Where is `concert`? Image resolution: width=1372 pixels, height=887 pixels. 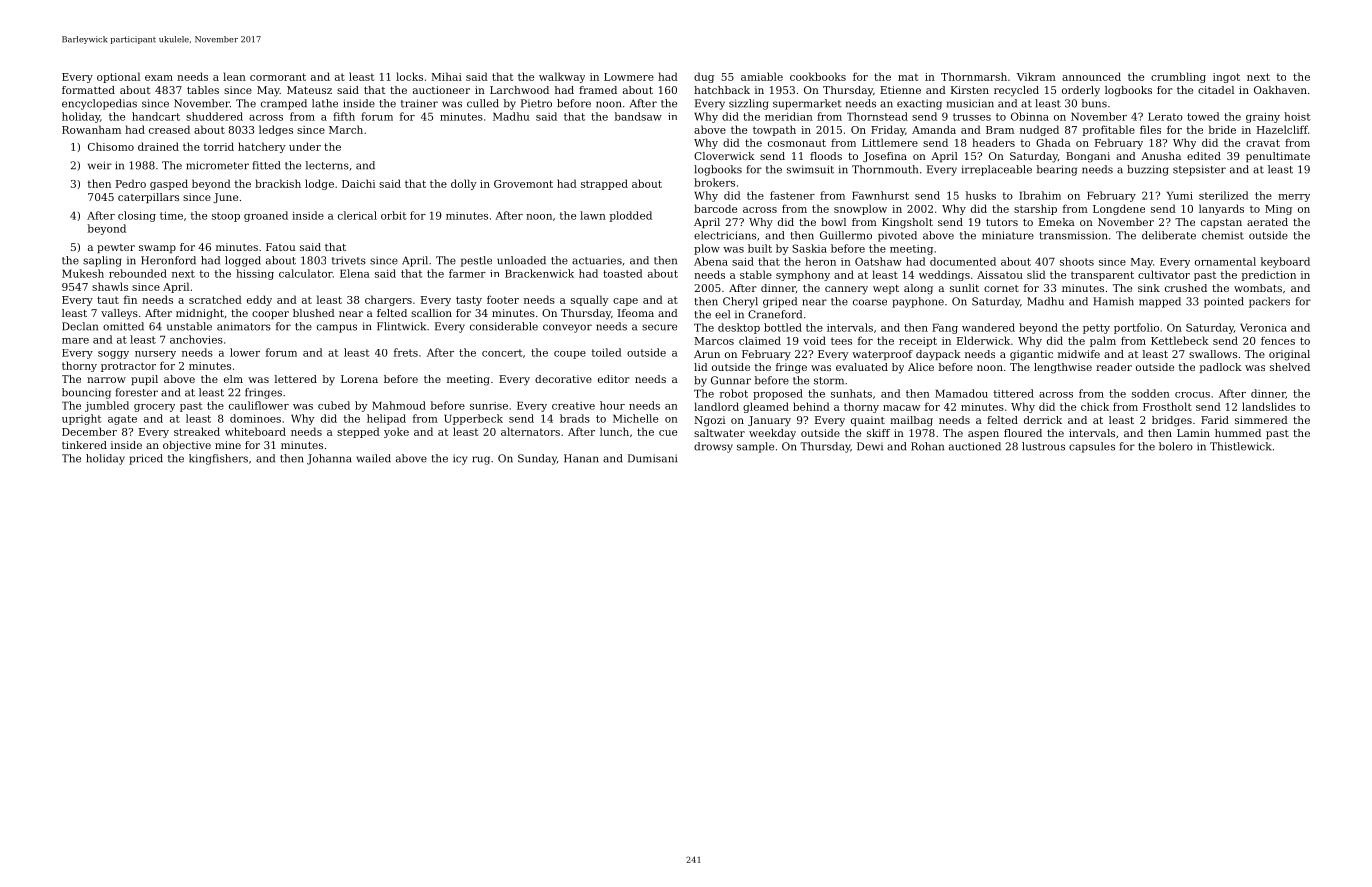 concert is located at coordinates (502, 353).
